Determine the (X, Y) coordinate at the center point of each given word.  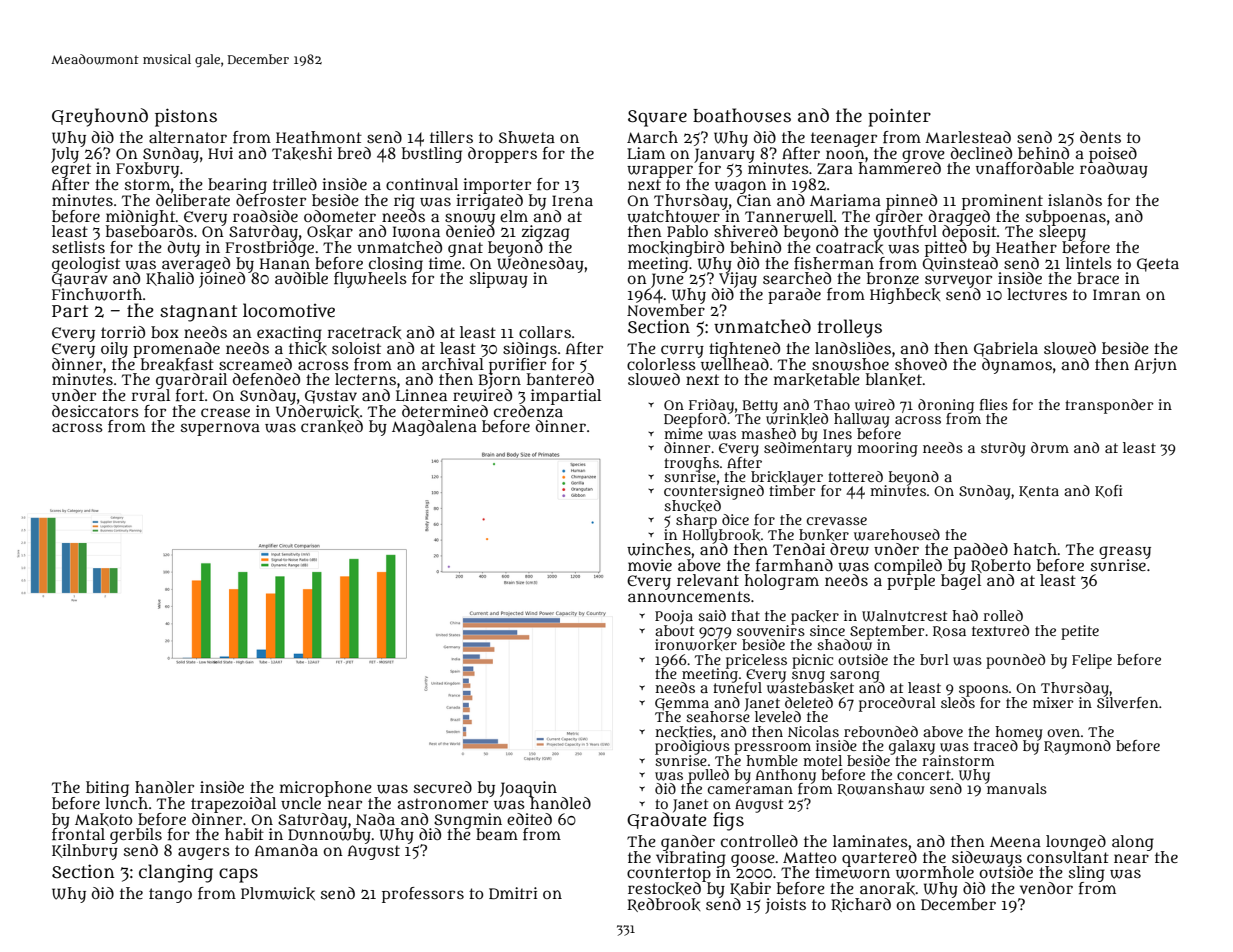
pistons (186, 117)
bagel (961, 582)
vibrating (691, 858)
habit (244, 834)
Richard (861, 905)
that (745, 615)
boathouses (742, 115)
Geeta (1158, 265)
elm (514, 216)
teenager (844, 139)
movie (650, 565)
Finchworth (97, 294)
